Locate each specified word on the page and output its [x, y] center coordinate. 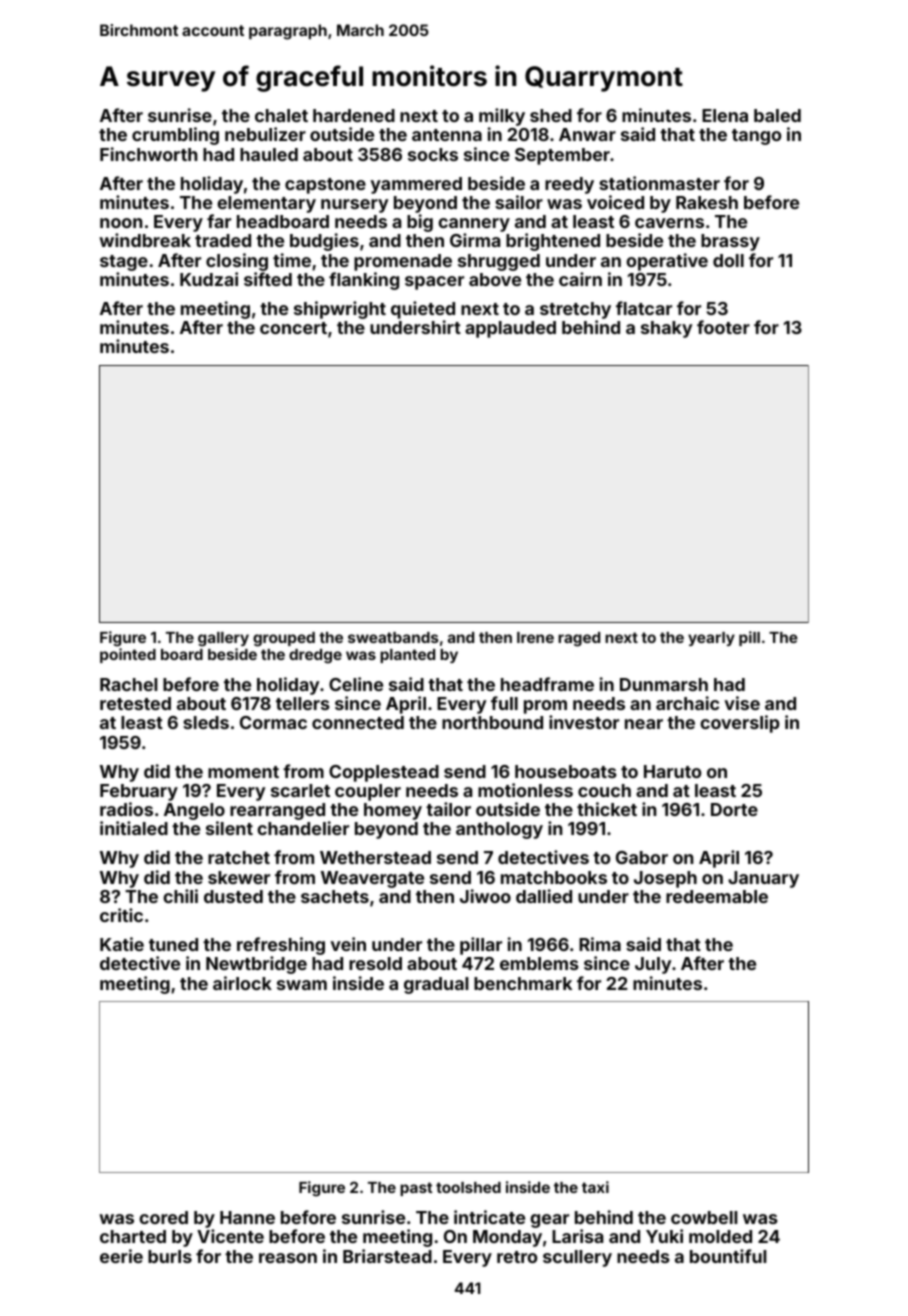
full [504, 703]
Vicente [230, 1236]
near [644, 724]
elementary [266, 204]
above [495, 279]
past [416, 1189]
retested [135, 703]
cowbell [704, 1217]
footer [723, 327]
